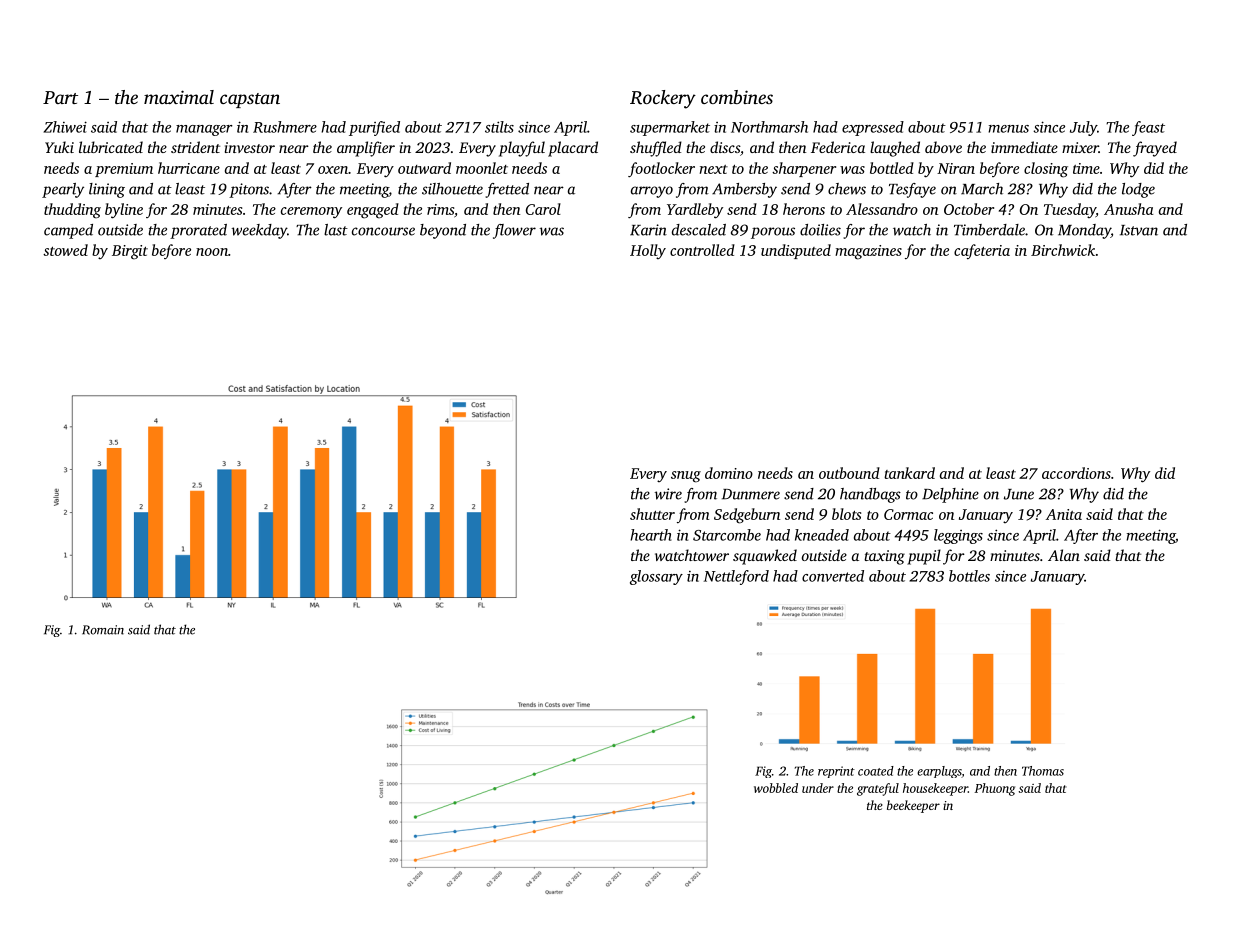 Image resolution: width=1233 pixels, height=952 pixels. I want to click on tankard, so click(909, 473).
